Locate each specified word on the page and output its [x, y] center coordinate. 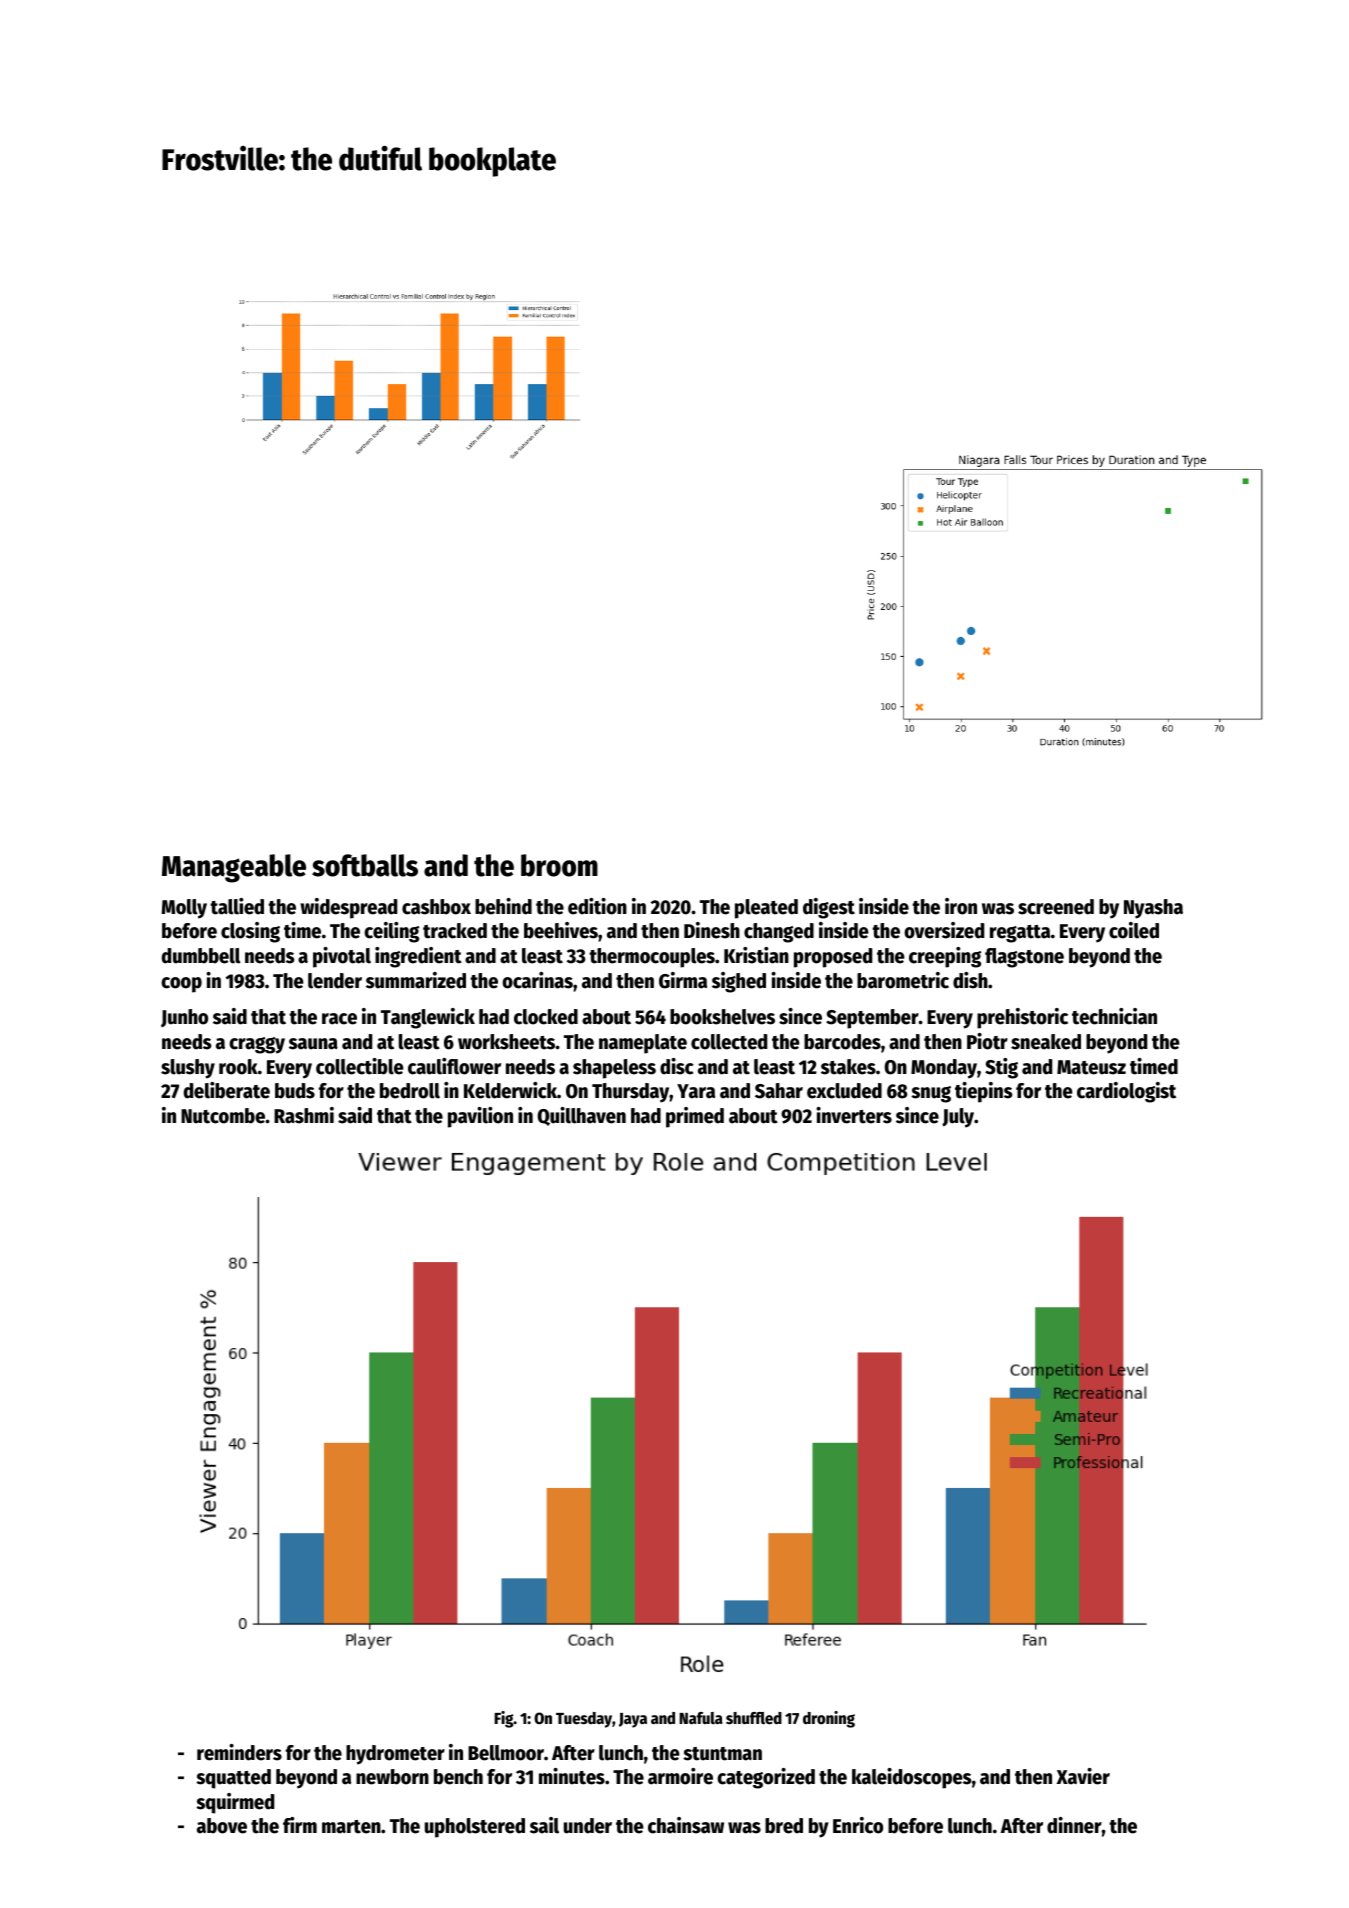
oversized [944, 930]
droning [829, 1719]
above [222, 1826]
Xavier [1083, 1776]
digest [829, 908]
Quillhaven [582, 1116]
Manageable [234, 868]
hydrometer [395, 1755]
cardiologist [1126, 1092]
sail [544, 1825]
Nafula [701, 1718]
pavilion [480, 1117]
